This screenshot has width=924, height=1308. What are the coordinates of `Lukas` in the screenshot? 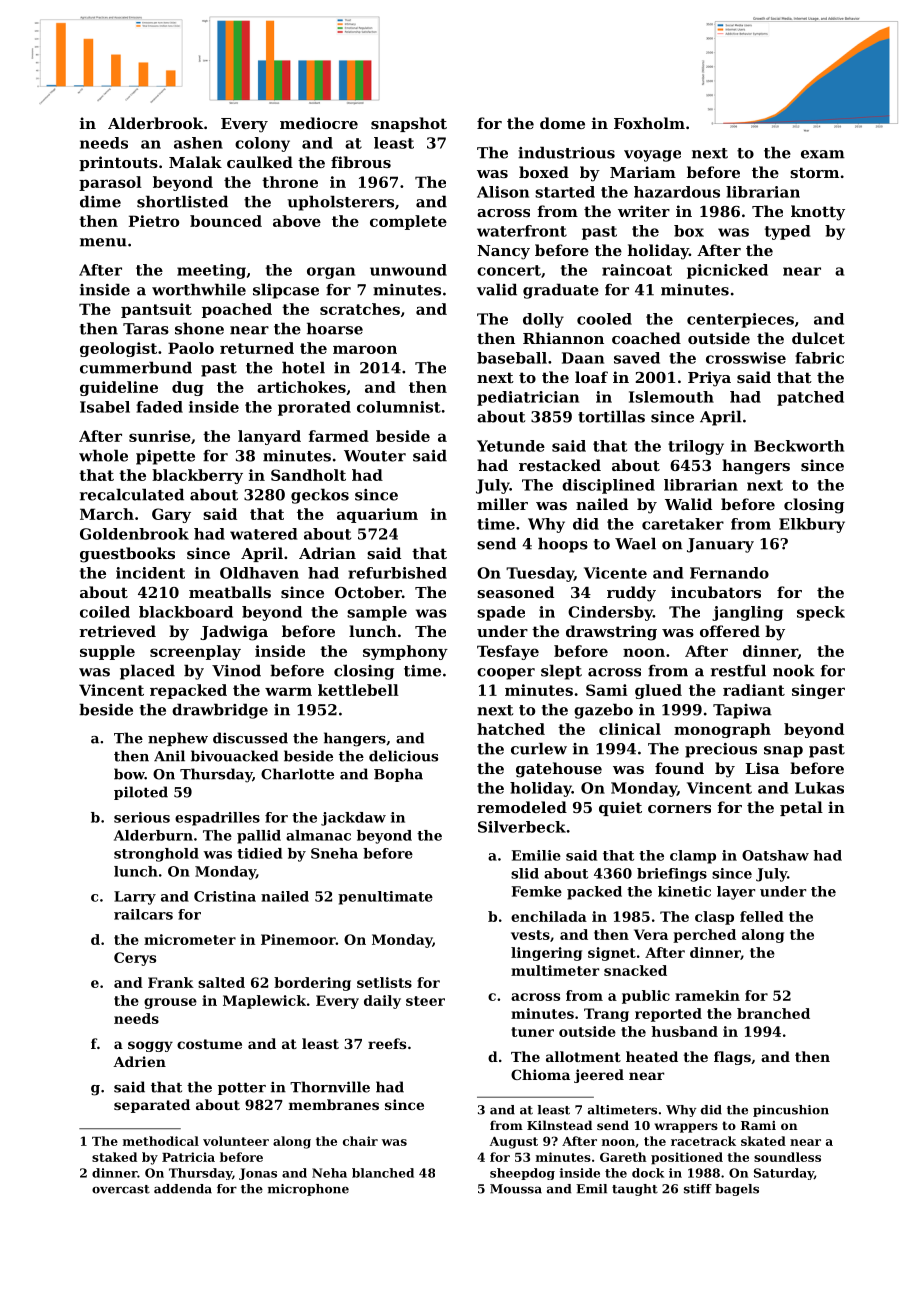 It's located at (819, 788).
